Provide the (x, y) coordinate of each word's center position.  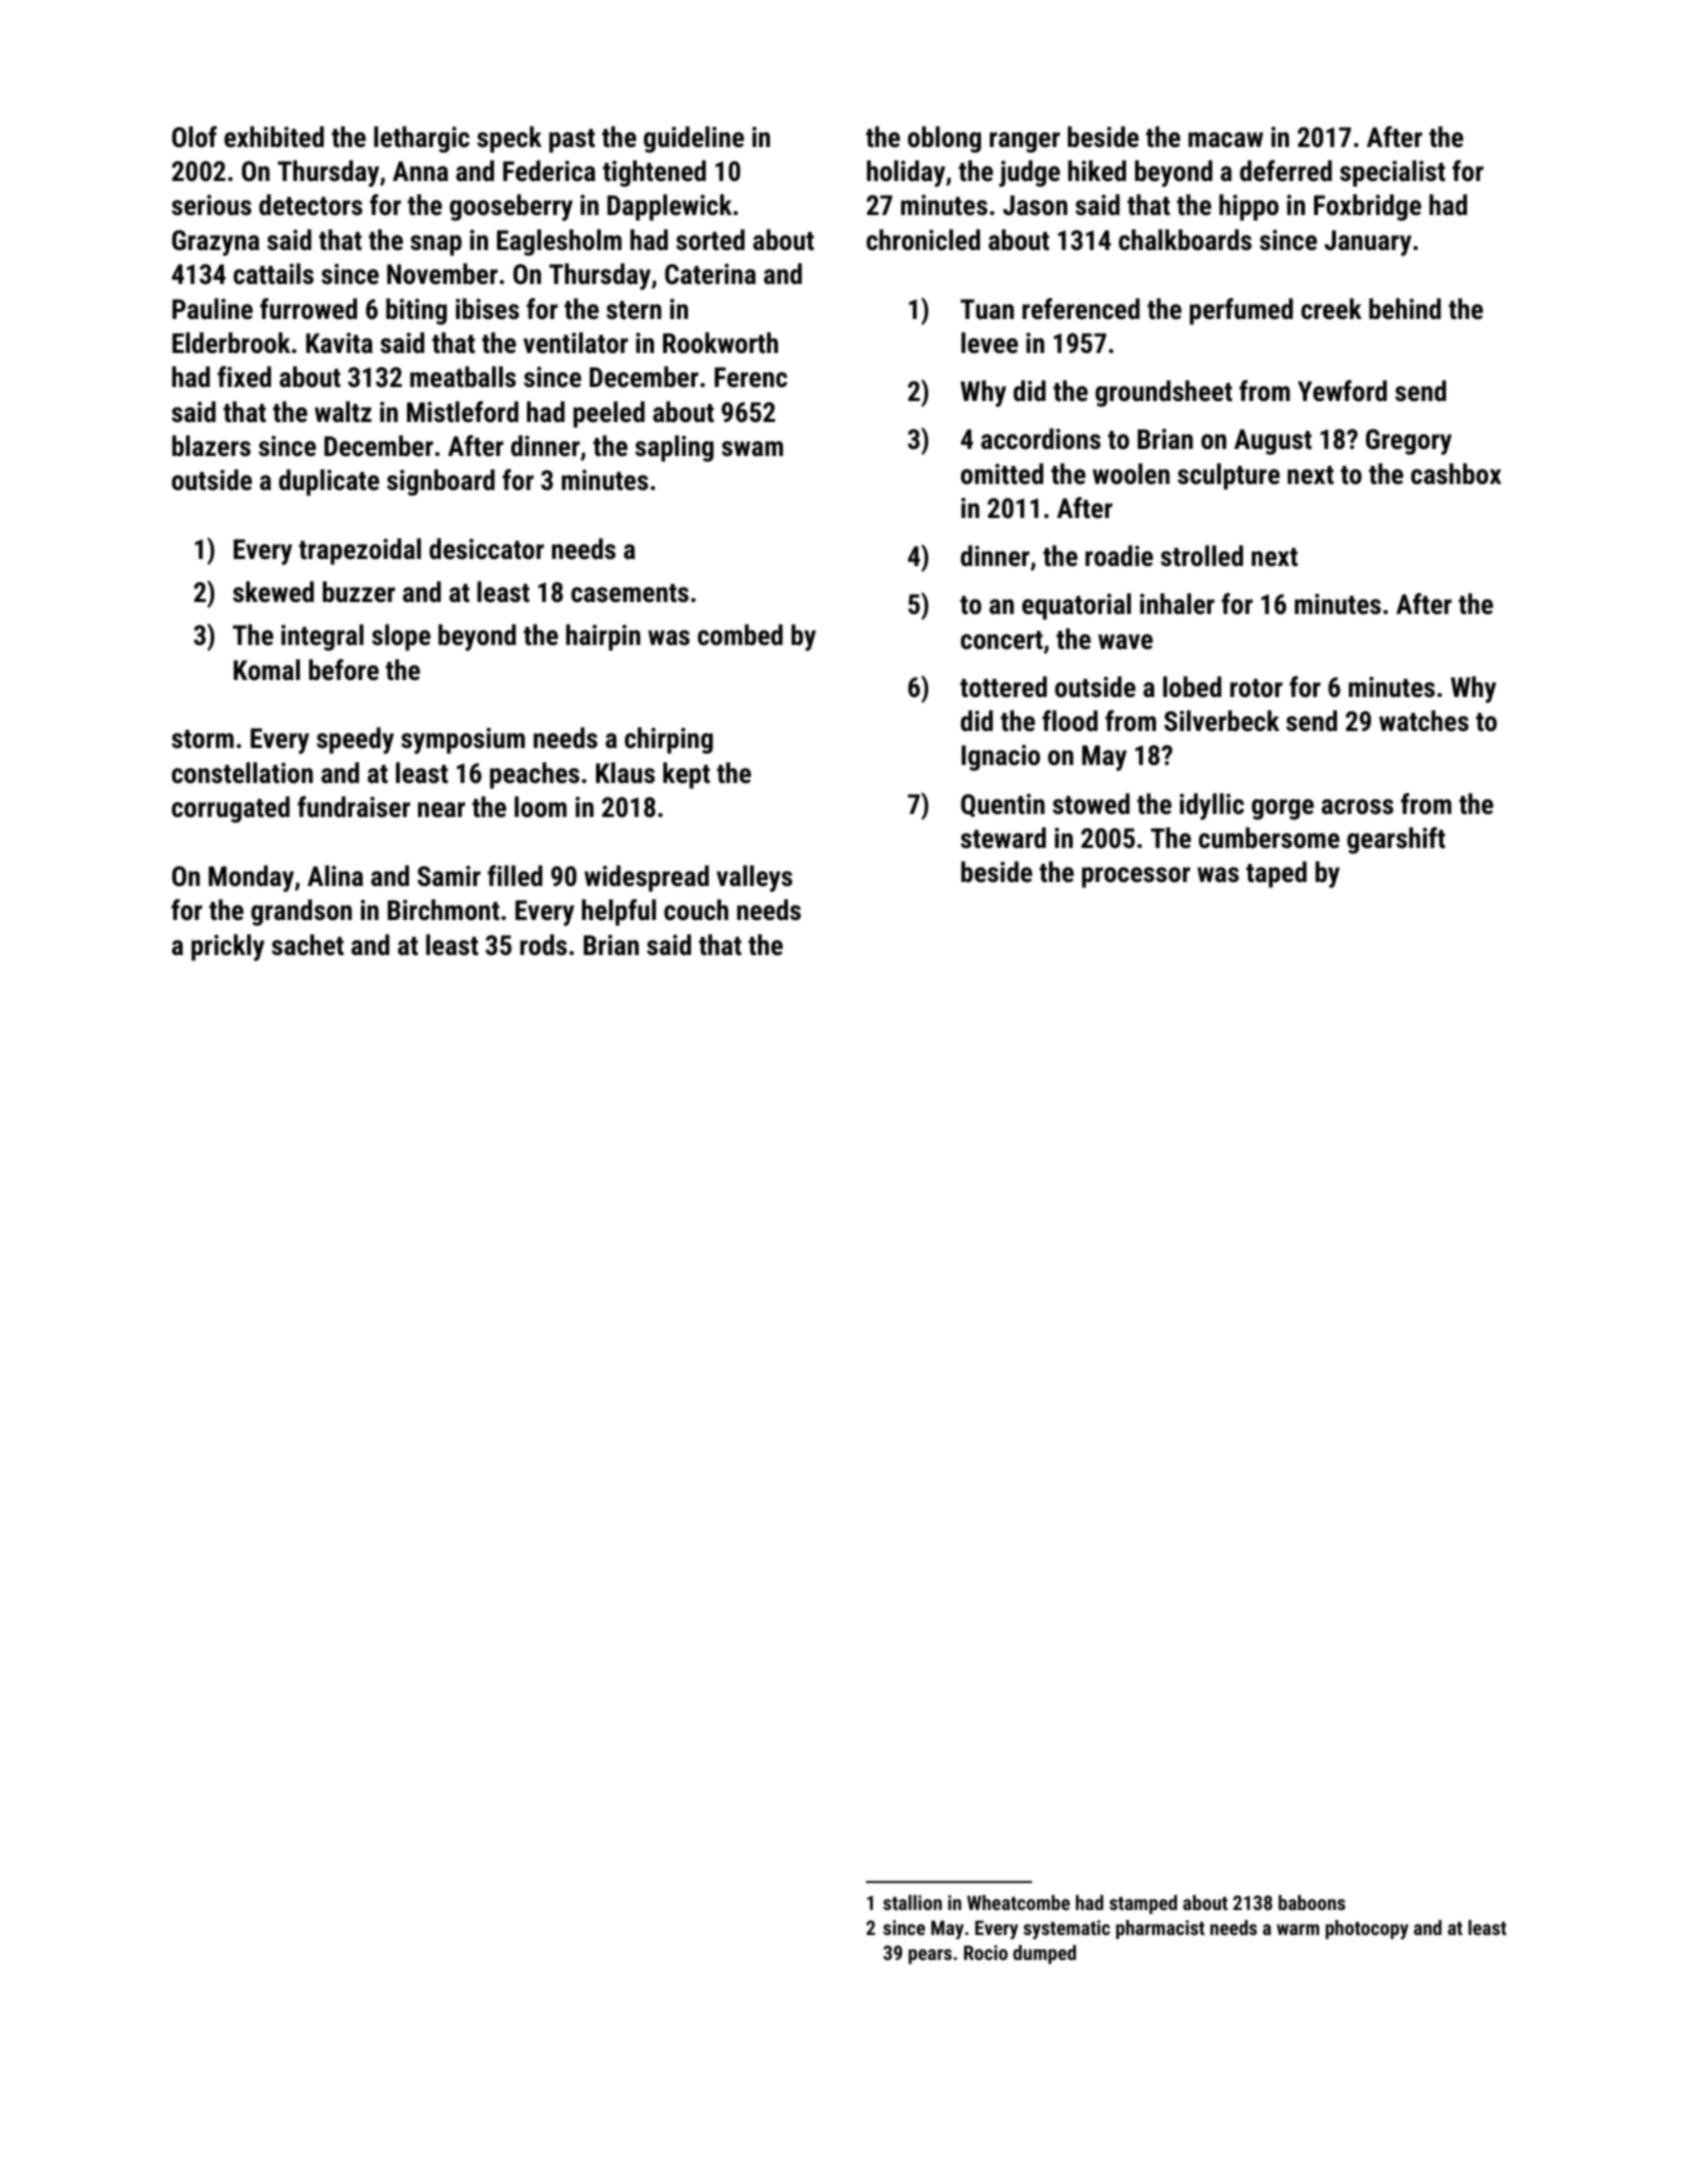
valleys (754, 878)
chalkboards (1185, 240)
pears (930, 1956)
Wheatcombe (1018, 1902)
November (442, 274)
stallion (912, 1902)
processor (1136, 877)
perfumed (1241, 311)
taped (1276, 874)
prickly (227, 947)
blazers (211, 446)
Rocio (986, 1952)
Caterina (710, 274)
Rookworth (720, 343)
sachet (308, 945)
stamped (1143, 1904)
